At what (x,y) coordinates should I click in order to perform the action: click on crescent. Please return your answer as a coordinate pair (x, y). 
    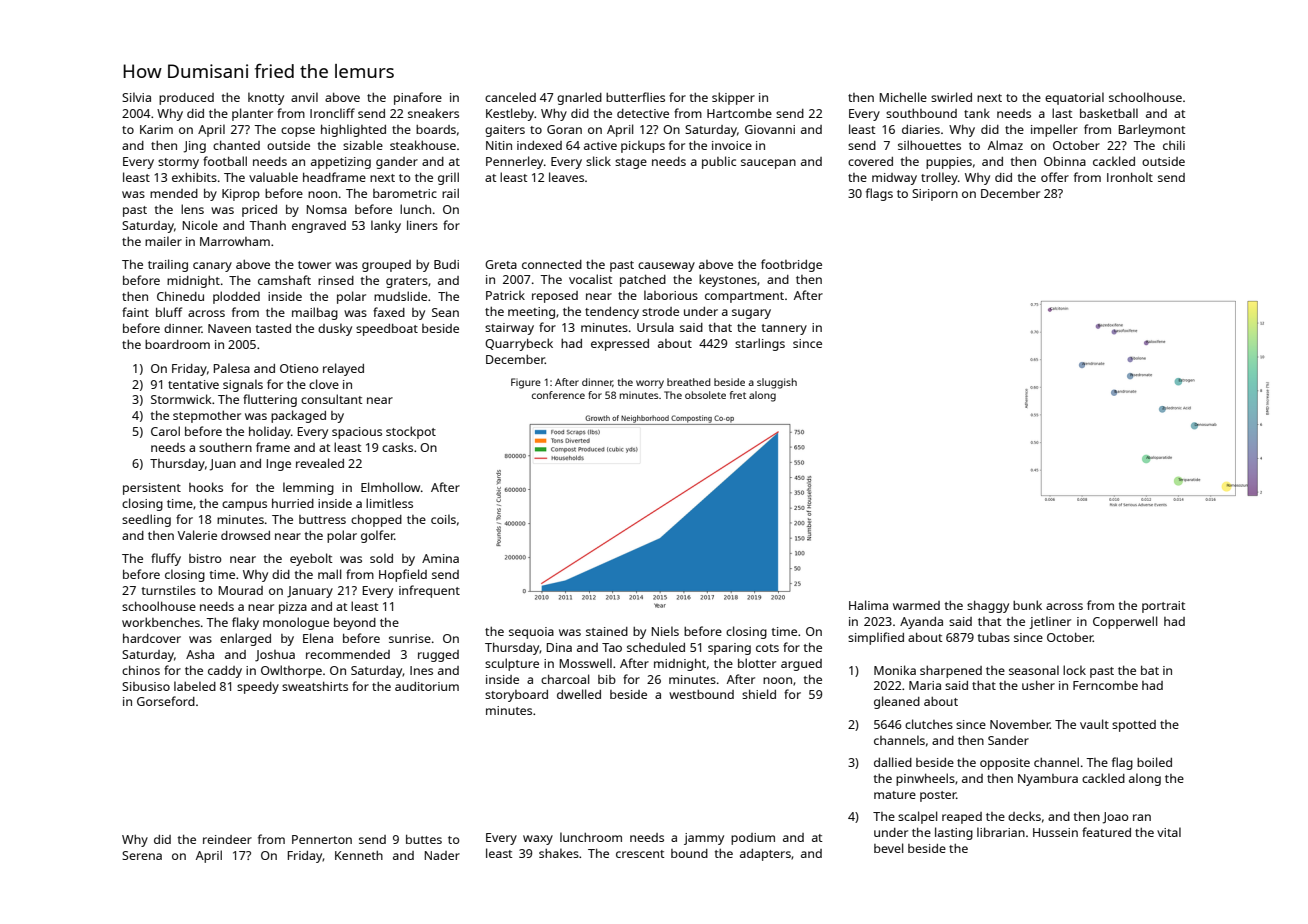
    Looking at the image, I should click on (640, 854).
